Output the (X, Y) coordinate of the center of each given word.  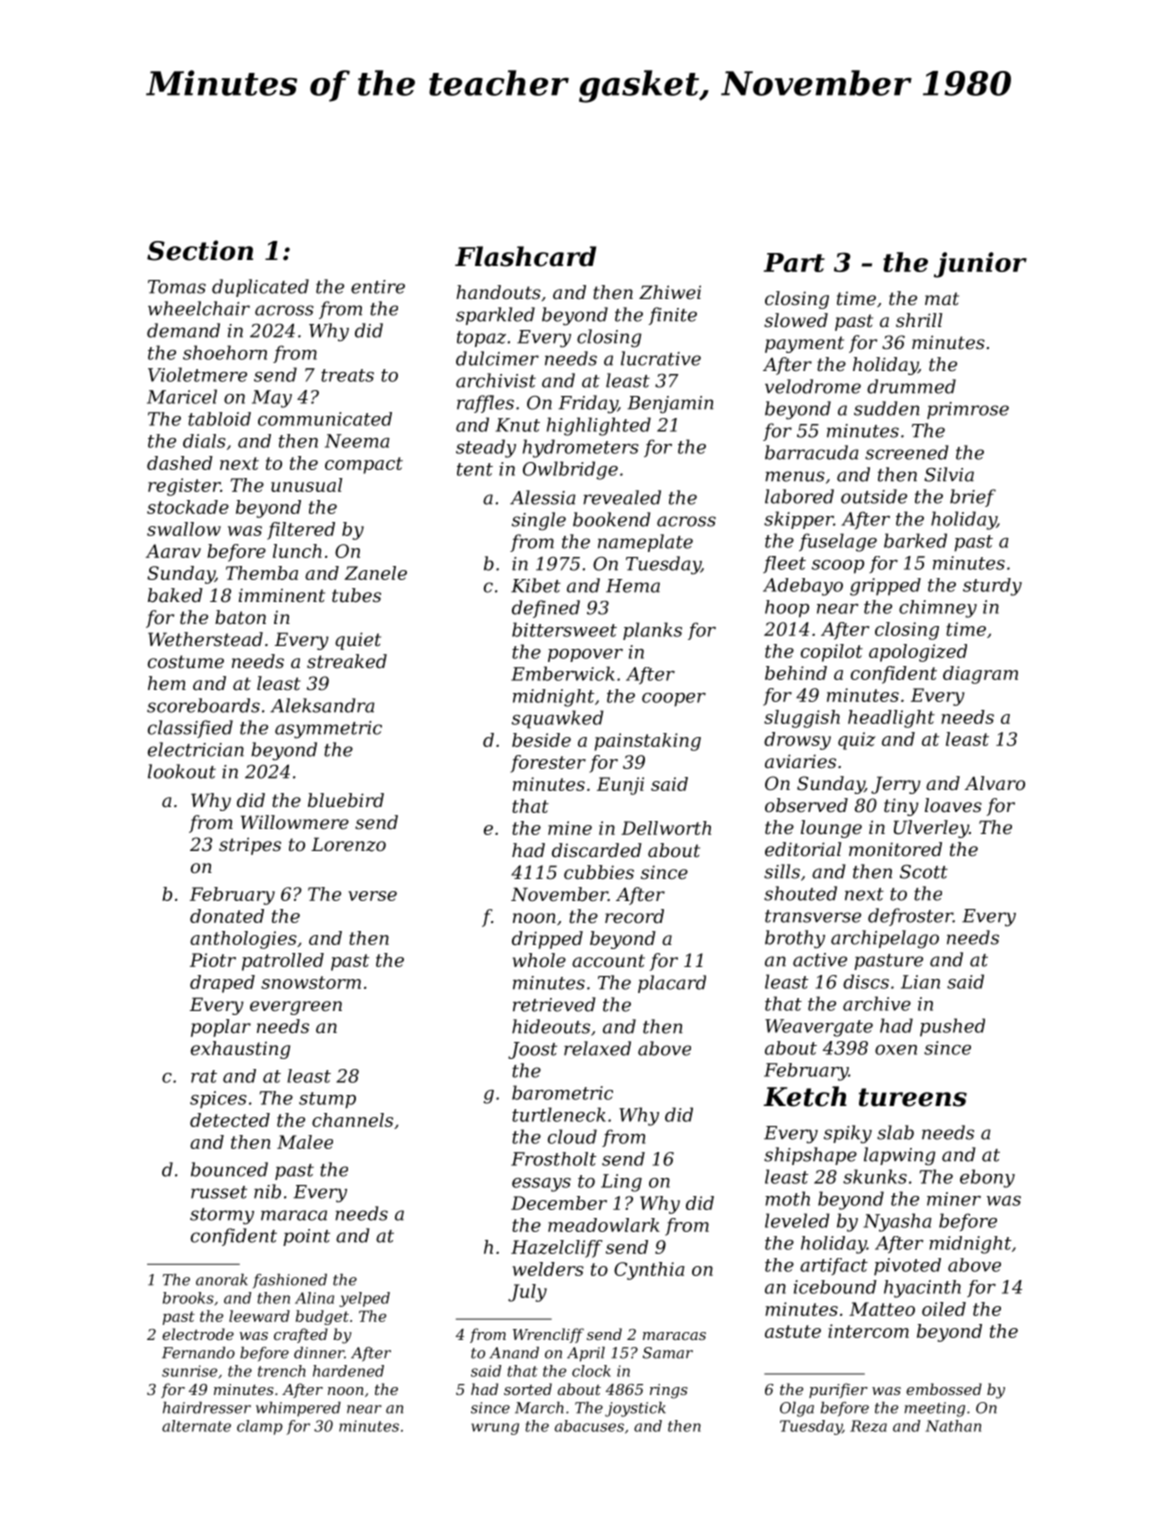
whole (539, 960)
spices (218, 1100)
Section (200, 250)
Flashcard (525, 256)
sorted (528, 1389)
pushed (952, 1027)
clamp (260, 1427)
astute (793, 1331)
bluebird (346, 800)
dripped (547, 940)
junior (980, 265)
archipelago (885, 939)
